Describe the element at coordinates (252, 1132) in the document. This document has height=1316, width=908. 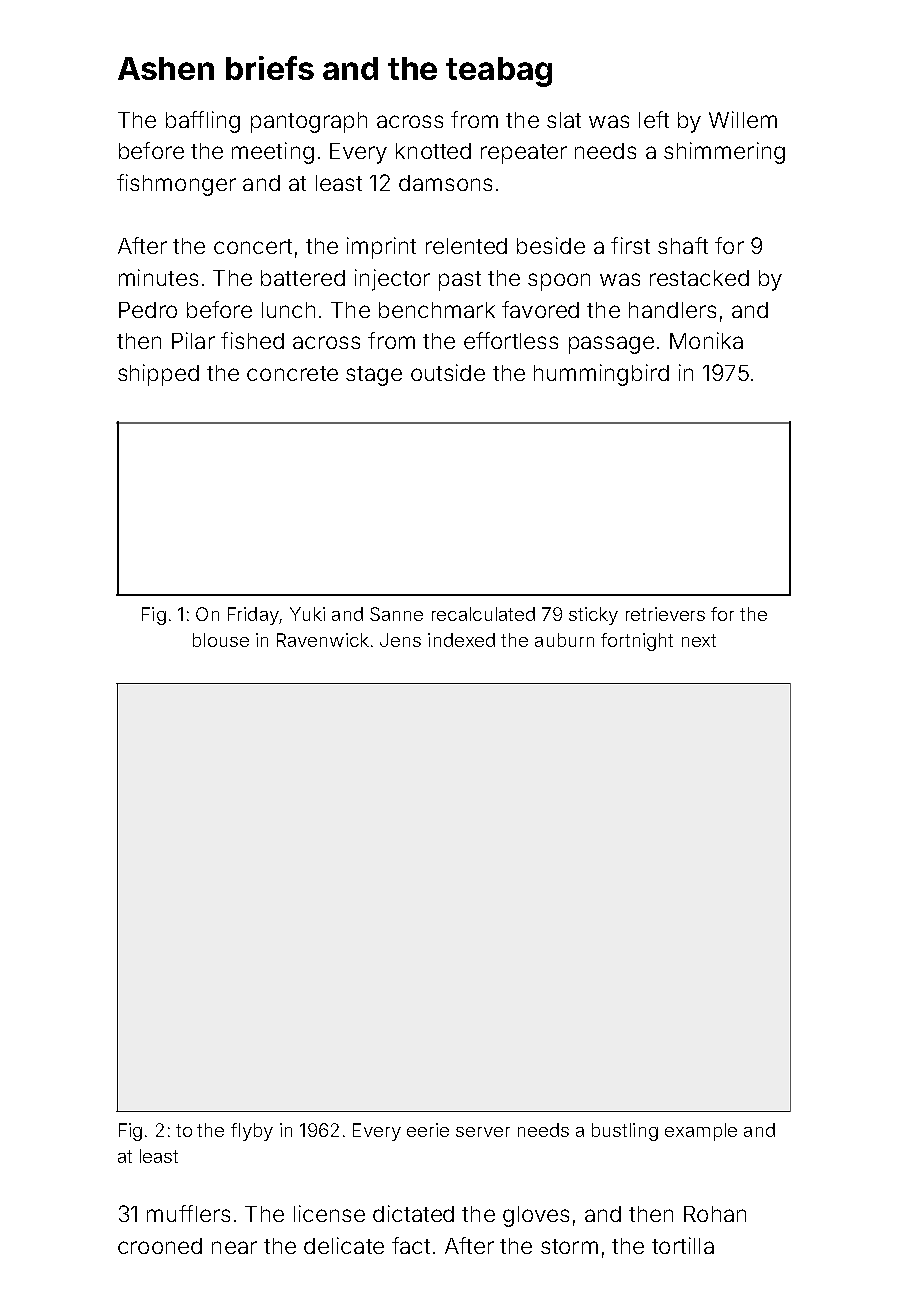
I see `flyby` at that location.
